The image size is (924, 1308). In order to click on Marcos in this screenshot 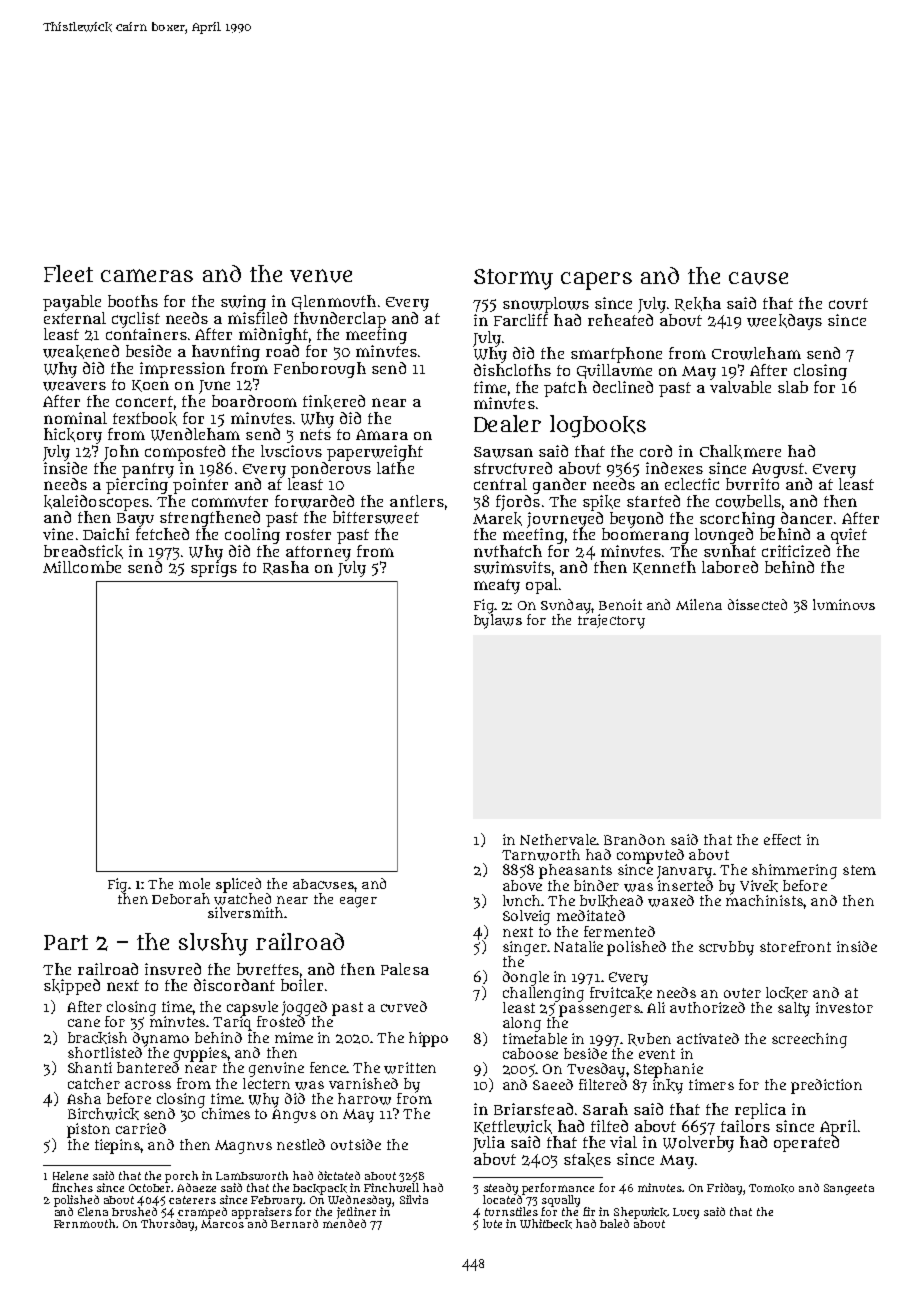, I will do `click(222, 1224)`.
